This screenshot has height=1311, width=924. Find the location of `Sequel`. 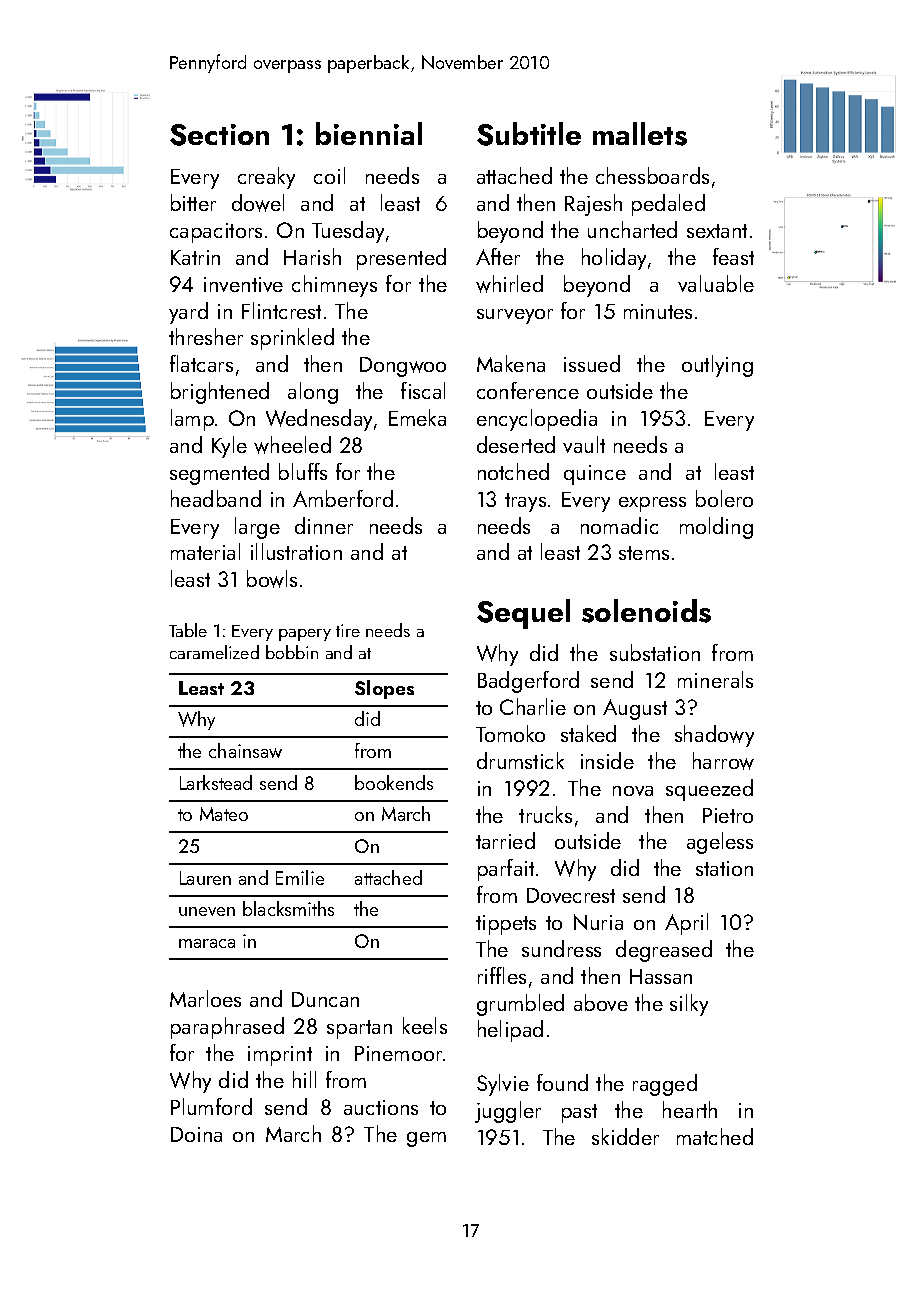

Sequel is located at coordinates (523, 614).
